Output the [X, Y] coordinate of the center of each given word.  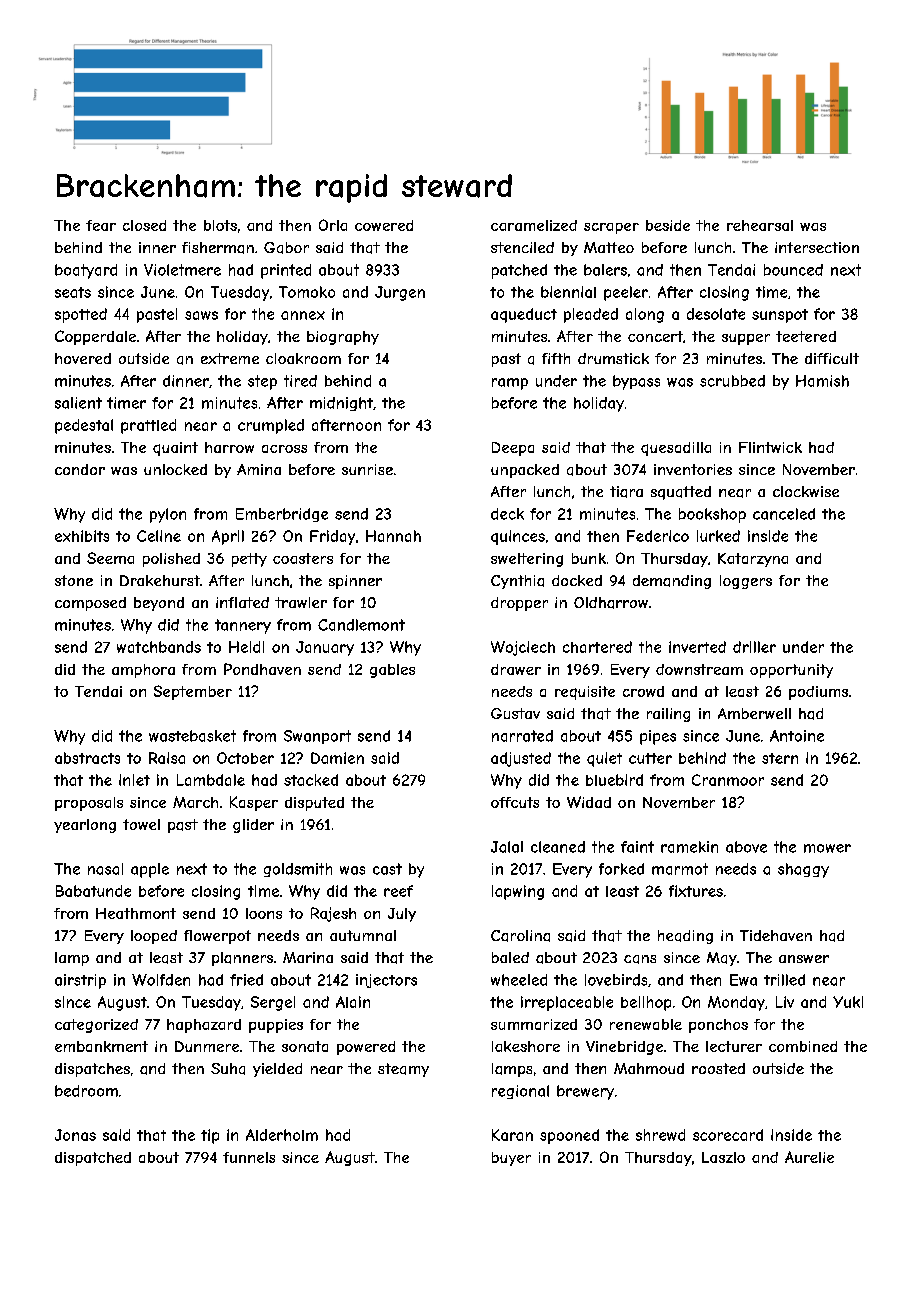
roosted [718, 1068]
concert [655, 336]
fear [101, 225]
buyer [511, 1159]
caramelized [534, 225]
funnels [249, 1157]
